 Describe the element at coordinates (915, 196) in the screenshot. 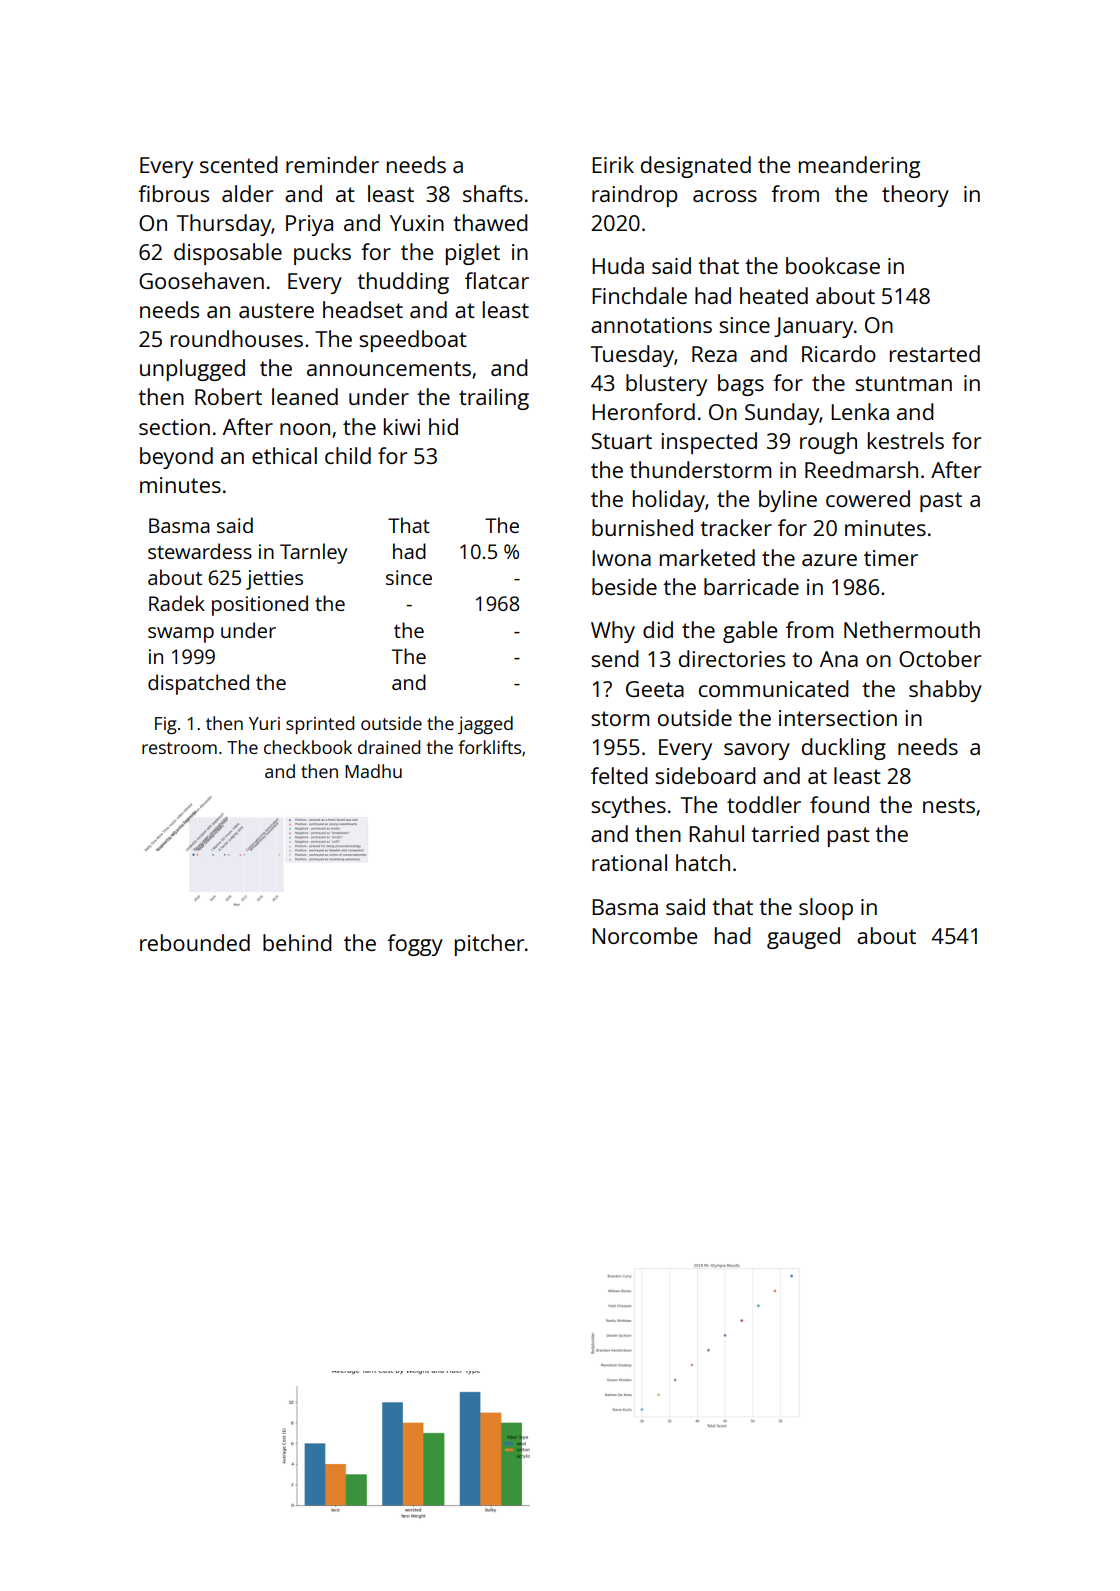

I see `theory` at that location.
